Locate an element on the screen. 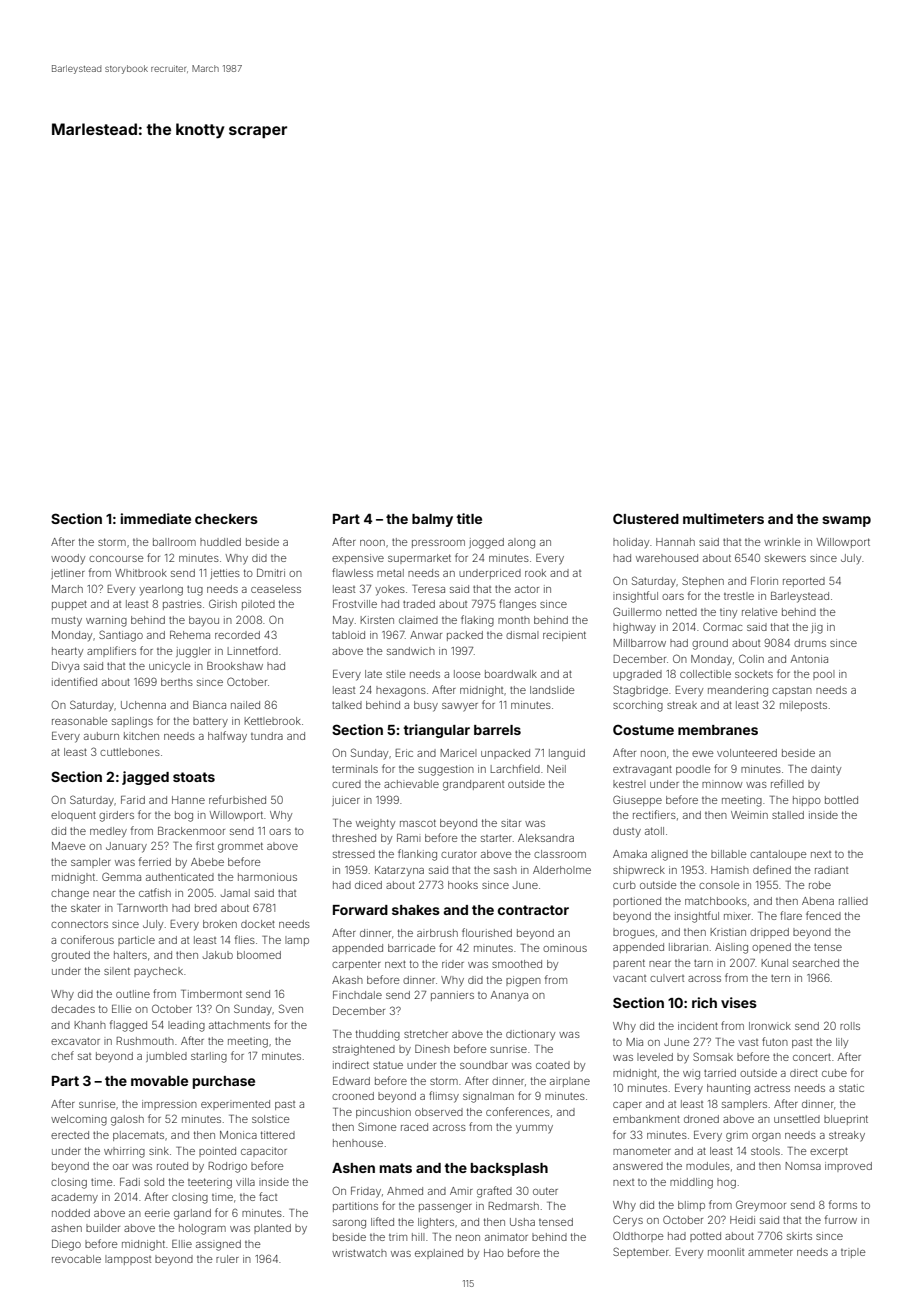  September is located at coordinates (641, 1252).
